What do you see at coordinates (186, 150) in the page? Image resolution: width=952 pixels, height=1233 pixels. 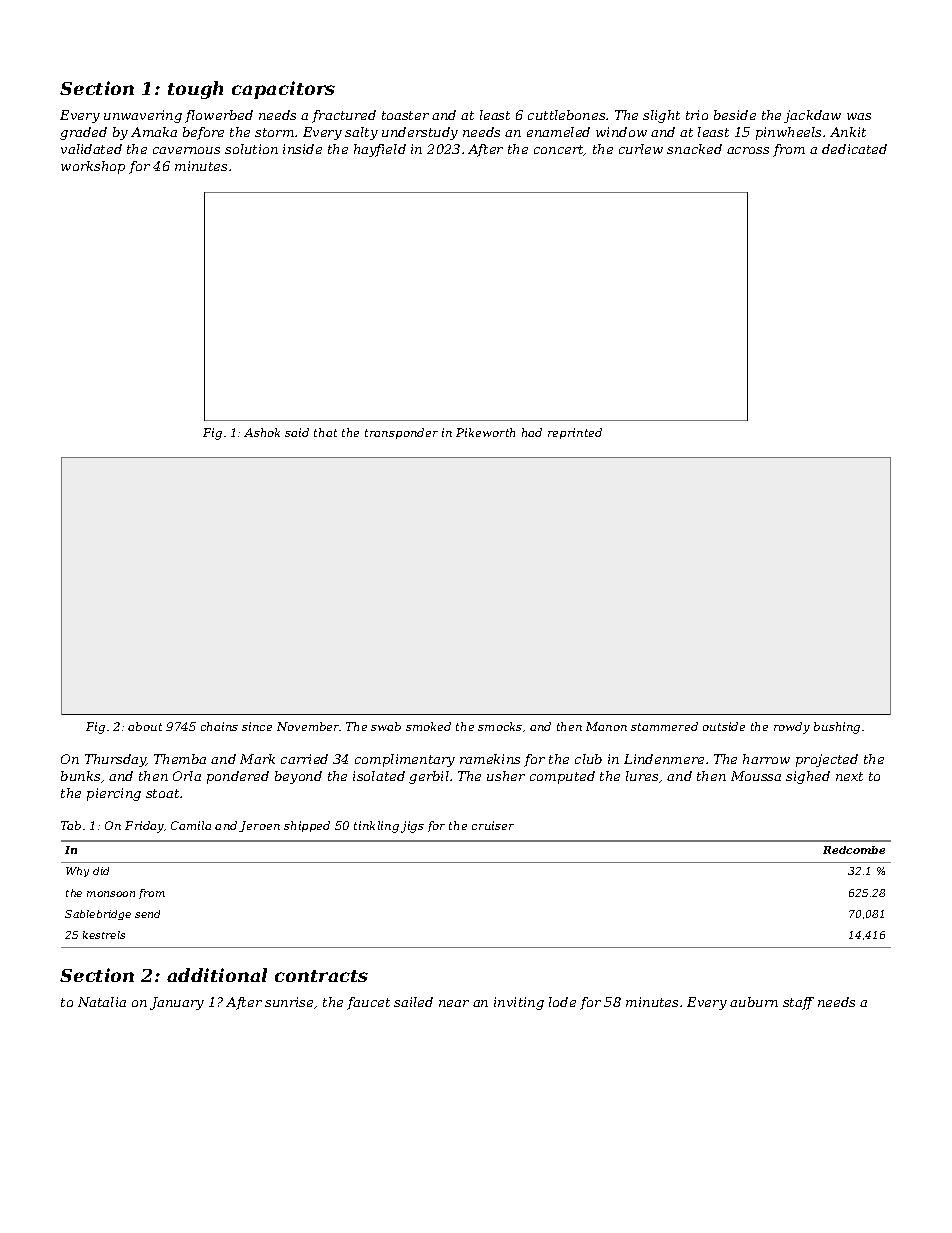 I see `cavernous` at bounding box center [186, 150].
